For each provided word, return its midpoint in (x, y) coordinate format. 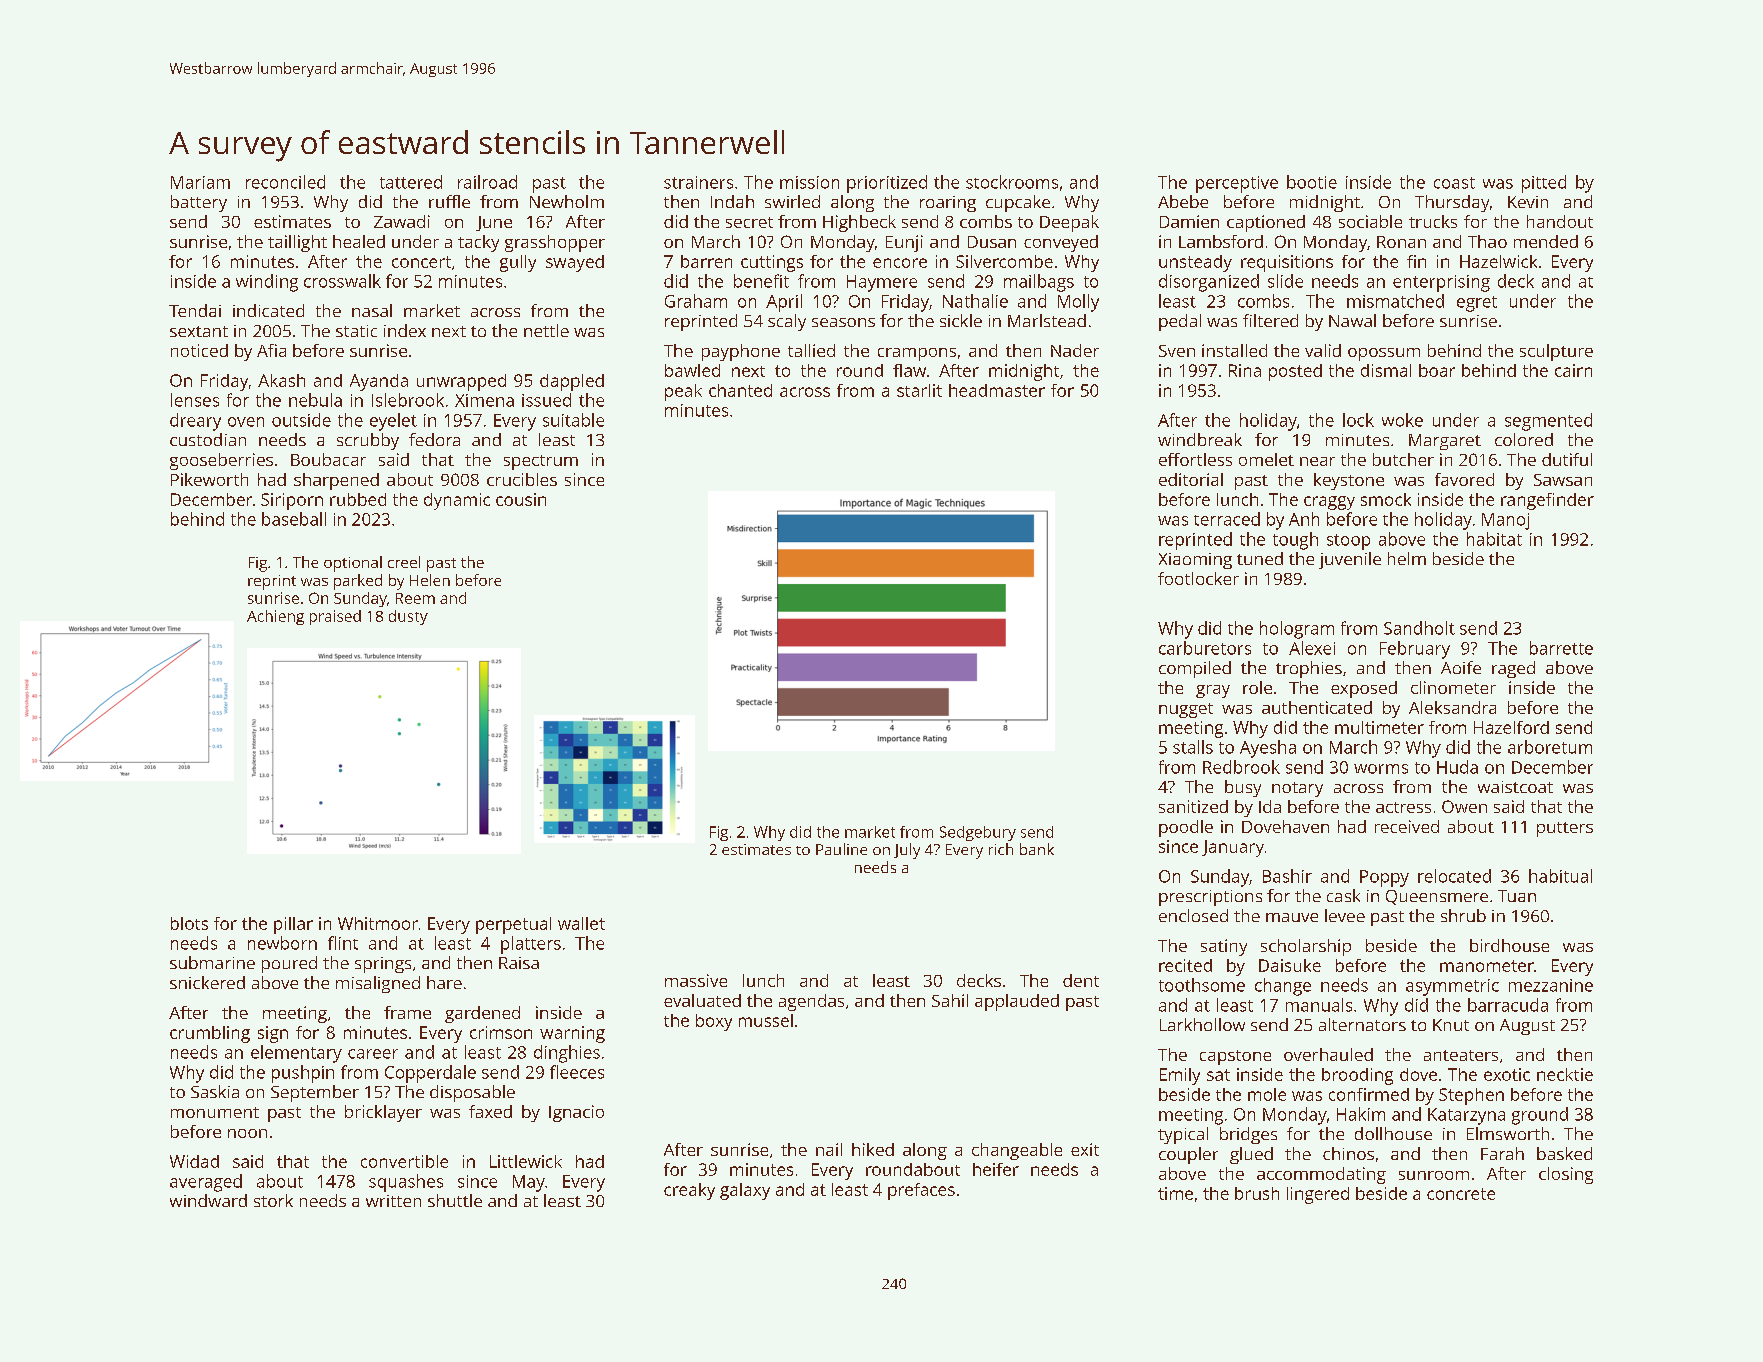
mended (1546, 241)
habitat (1494, 539)
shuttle (455, 1200)
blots (189, 923)
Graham (696, 301)
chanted (740, 390)
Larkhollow (1202, 1024)
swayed (575, 263)
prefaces (921, 1191)
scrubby (368, 441)
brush (1257, 1193)
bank (1037, 849)
